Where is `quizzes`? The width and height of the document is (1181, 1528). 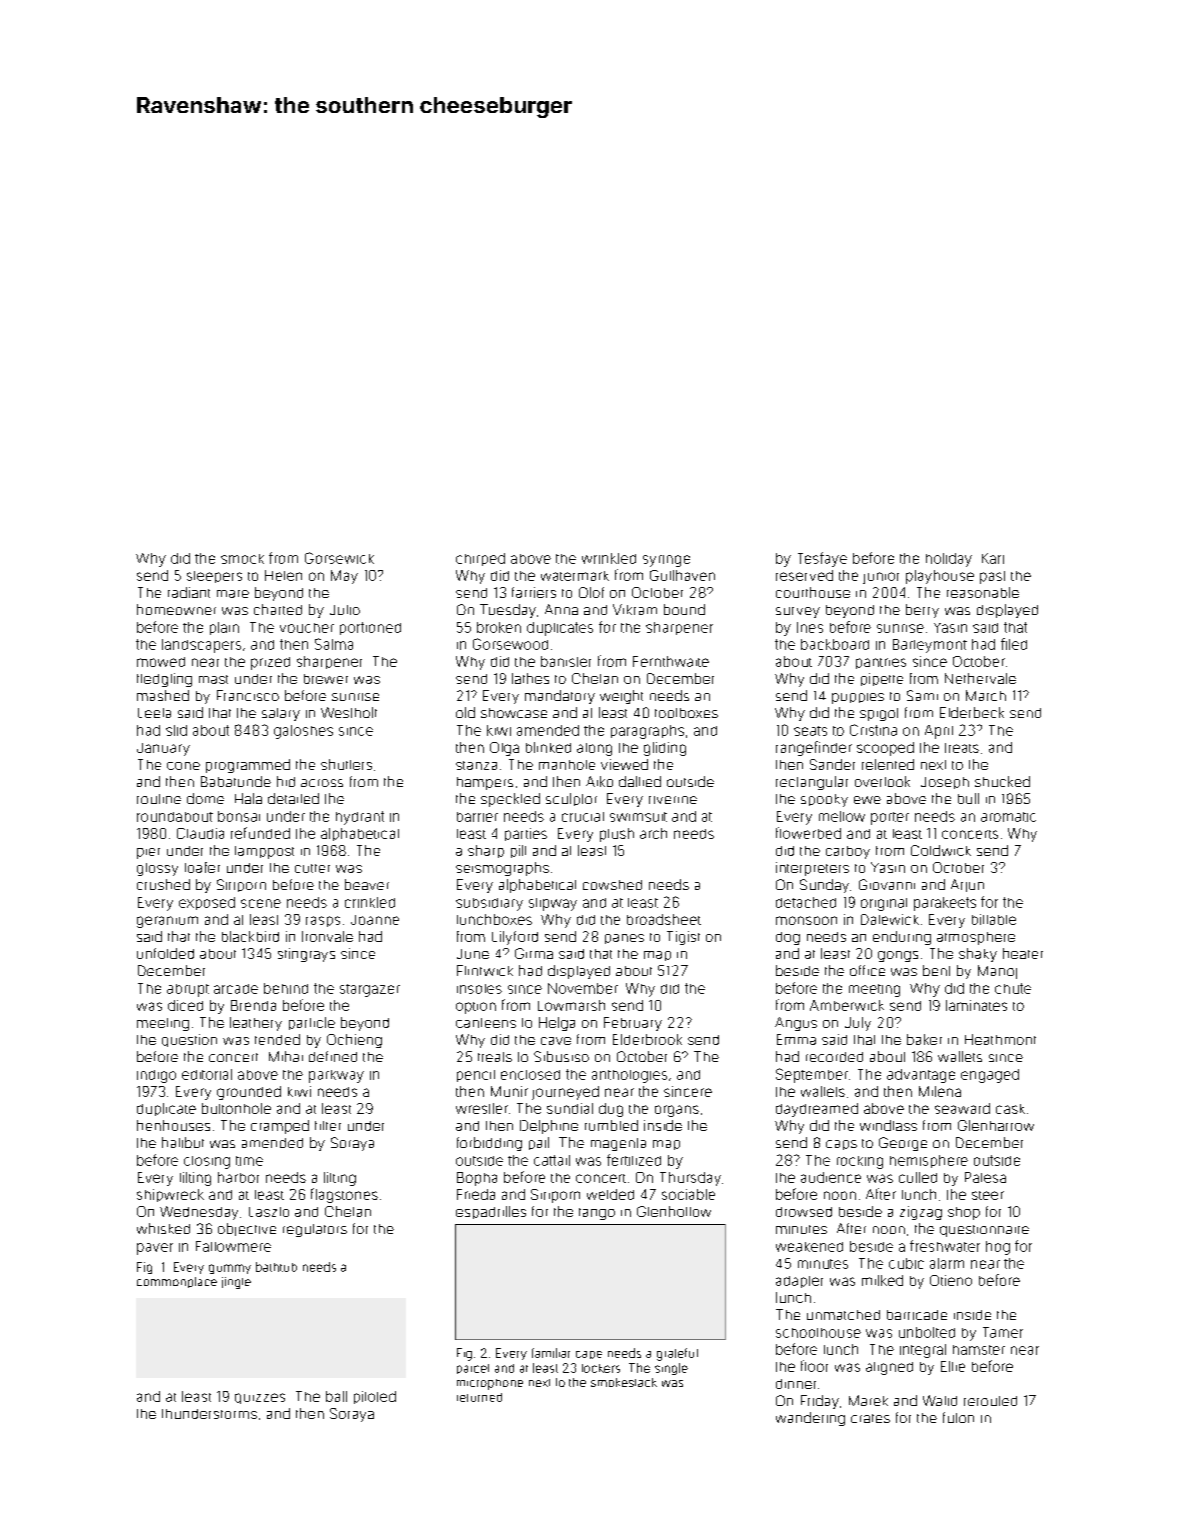
quizzes is located at coordinates (260, 1398).
